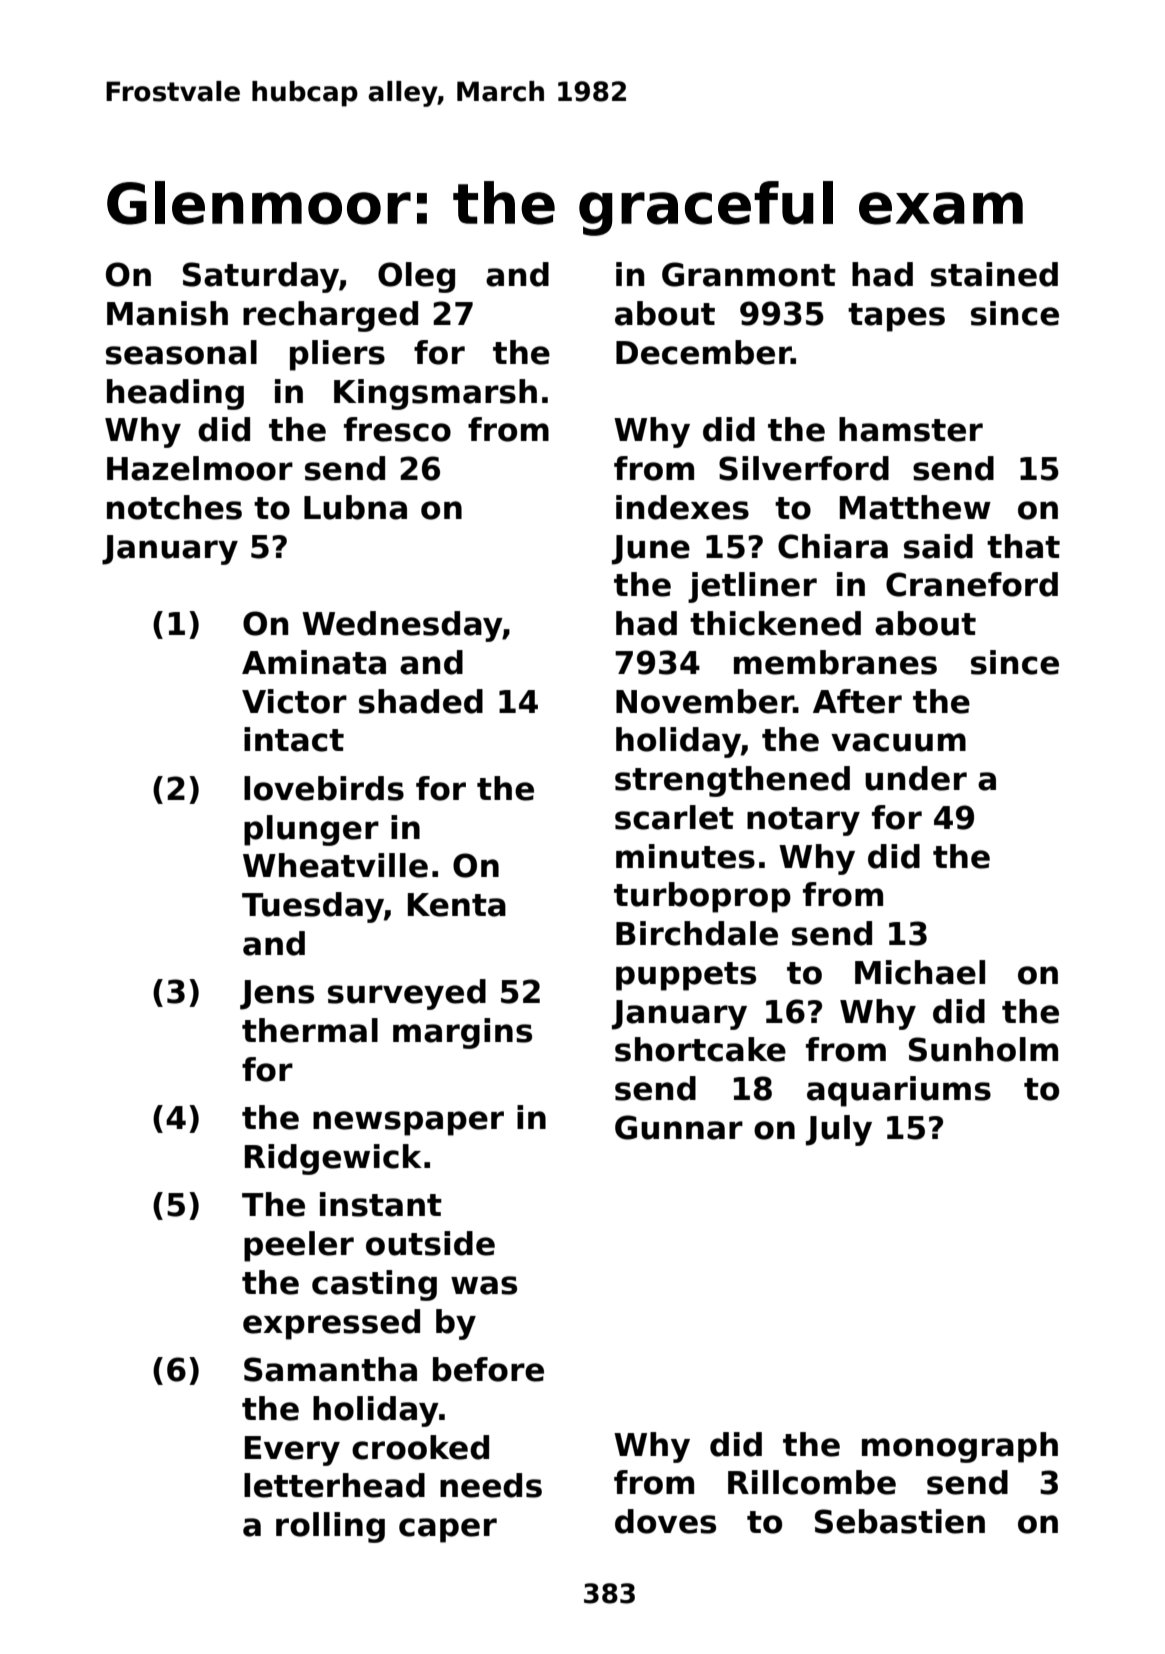 The image size is (1165, 1654). Describe the element at coordinates (313, 907) in the page. I see `Tuesday` at that location.
